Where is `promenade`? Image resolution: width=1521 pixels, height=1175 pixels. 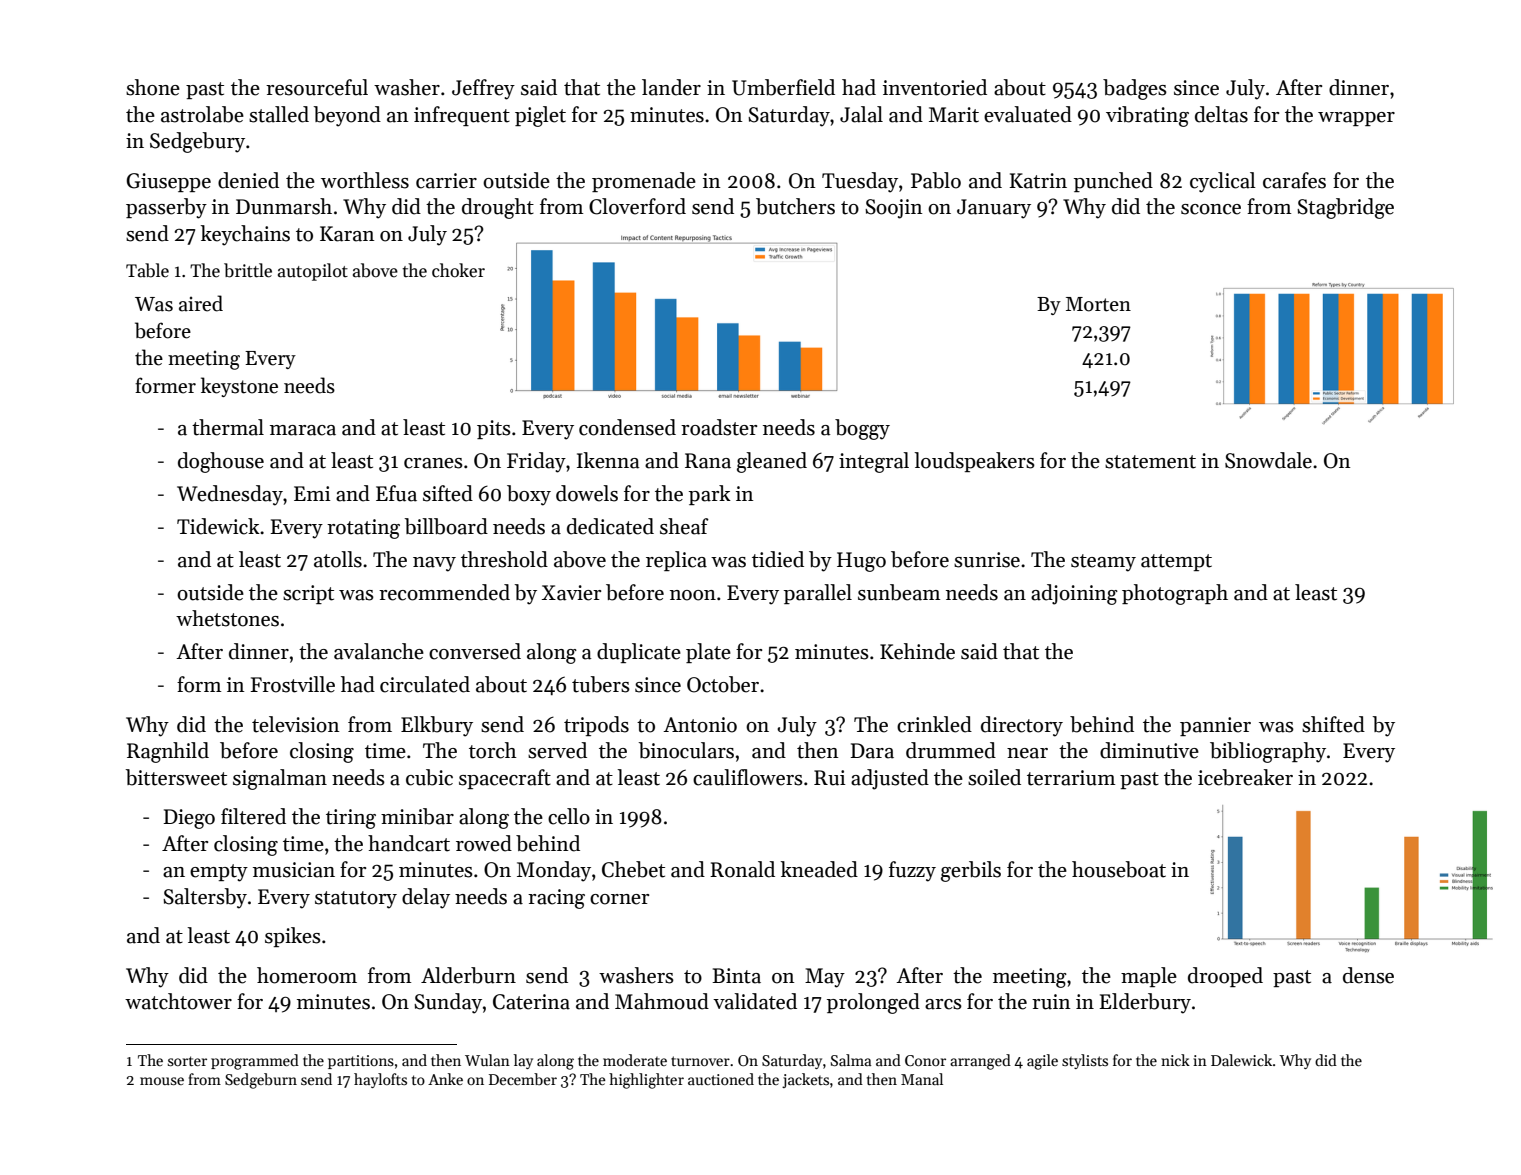
promenade is located at coordinates (644, 182).
